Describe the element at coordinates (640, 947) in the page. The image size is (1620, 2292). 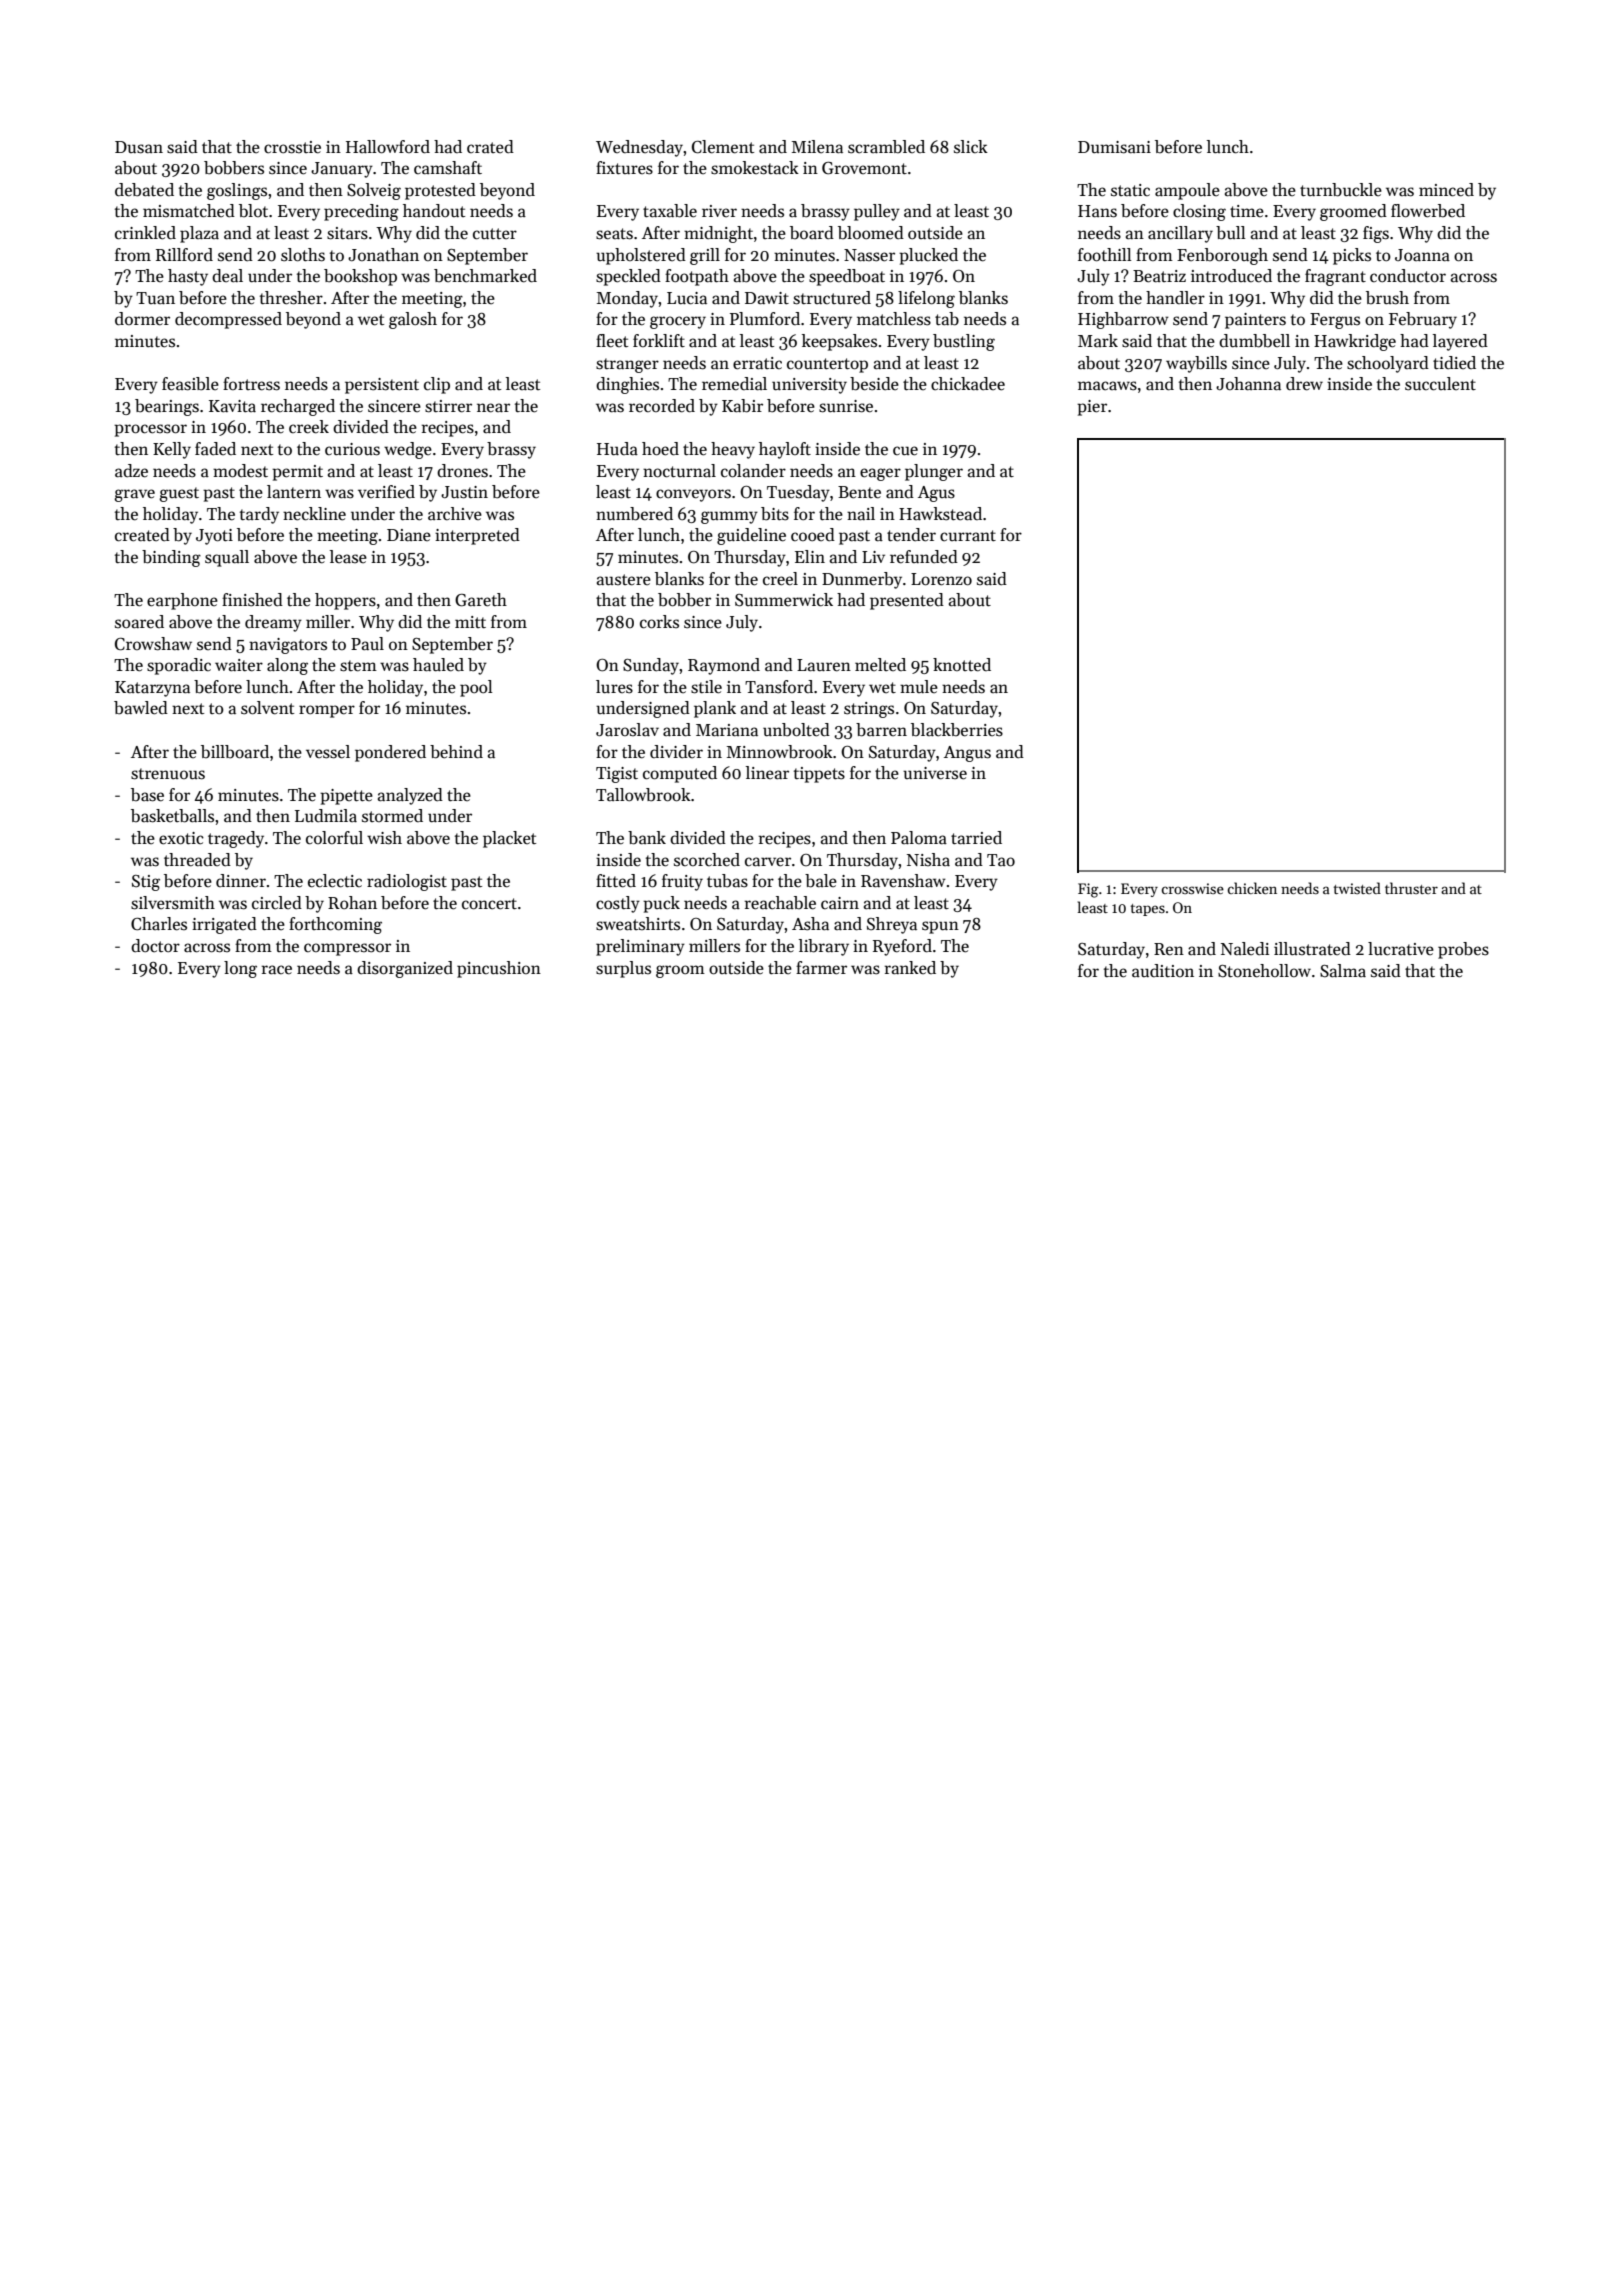
I see `preliminary` at that location.
